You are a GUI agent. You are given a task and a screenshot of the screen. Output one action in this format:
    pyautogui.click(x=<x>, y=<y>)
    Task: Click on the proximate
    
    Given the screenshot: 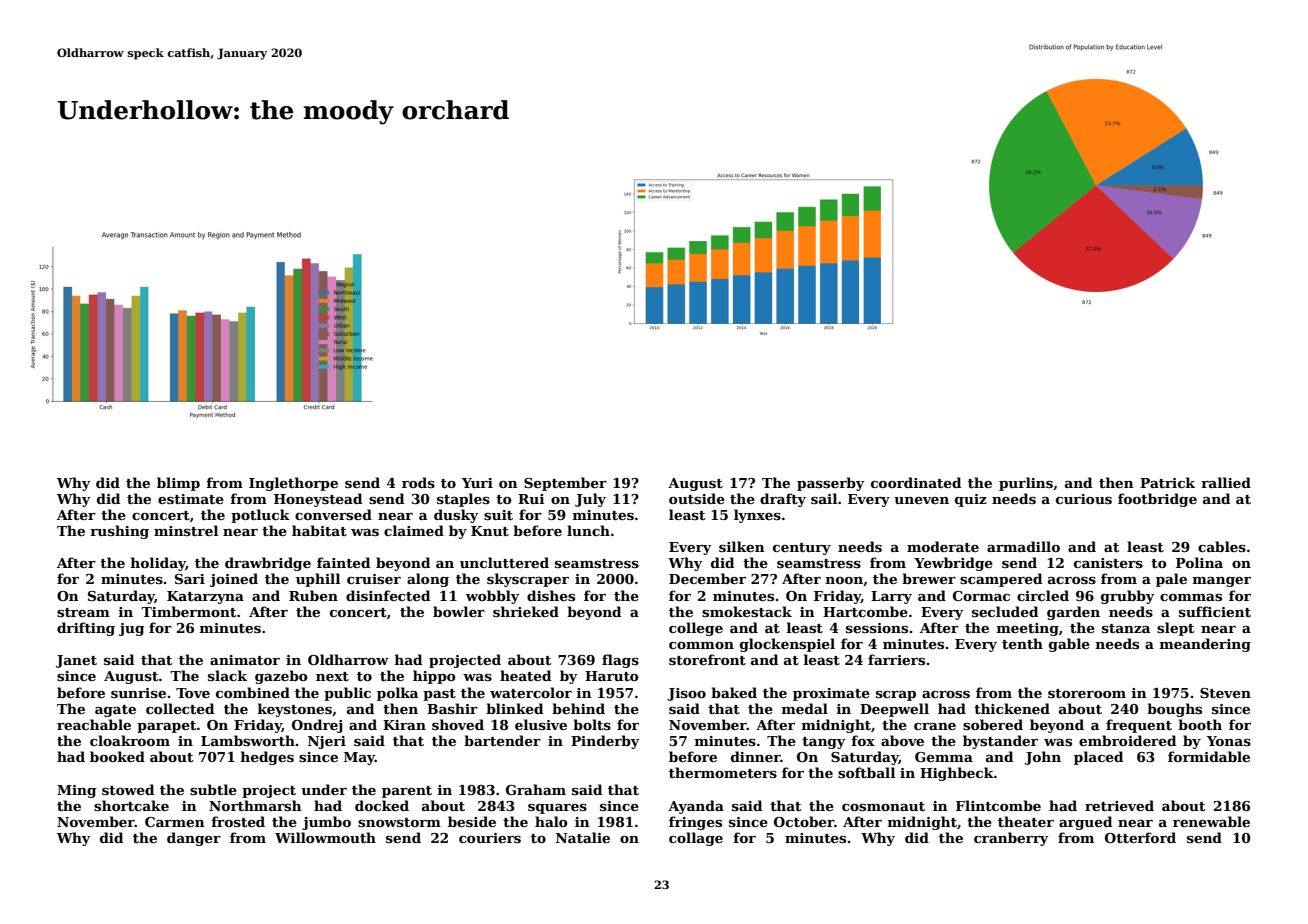 What is the action you would take?
    pyautogui.click(x=831, y=694)
